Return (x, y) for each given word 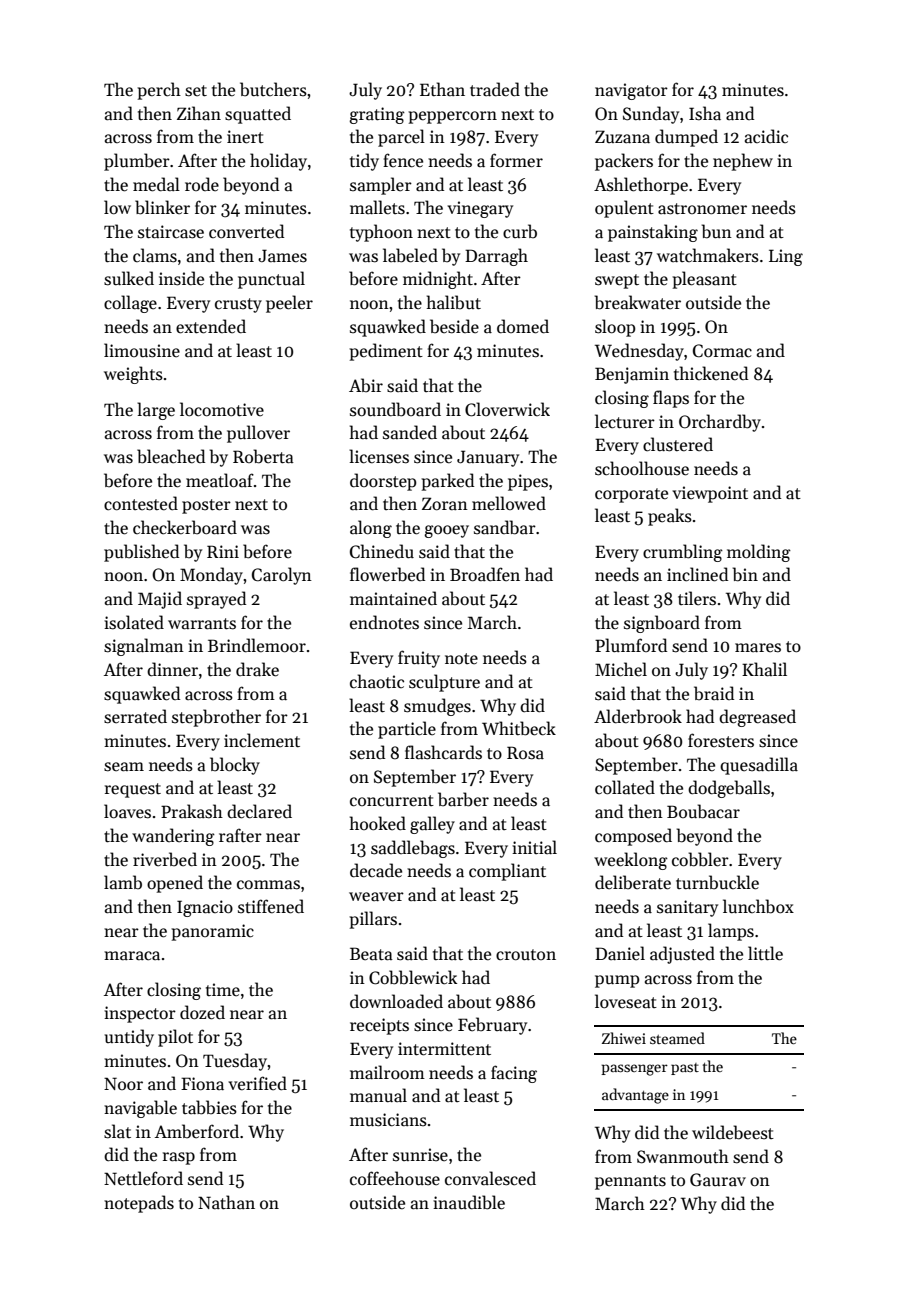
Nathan (226, 1202)
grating (377, 115)
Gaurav (718, 1180)
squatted (258, 115)
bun (716, 231)
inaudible (469, 1202)
